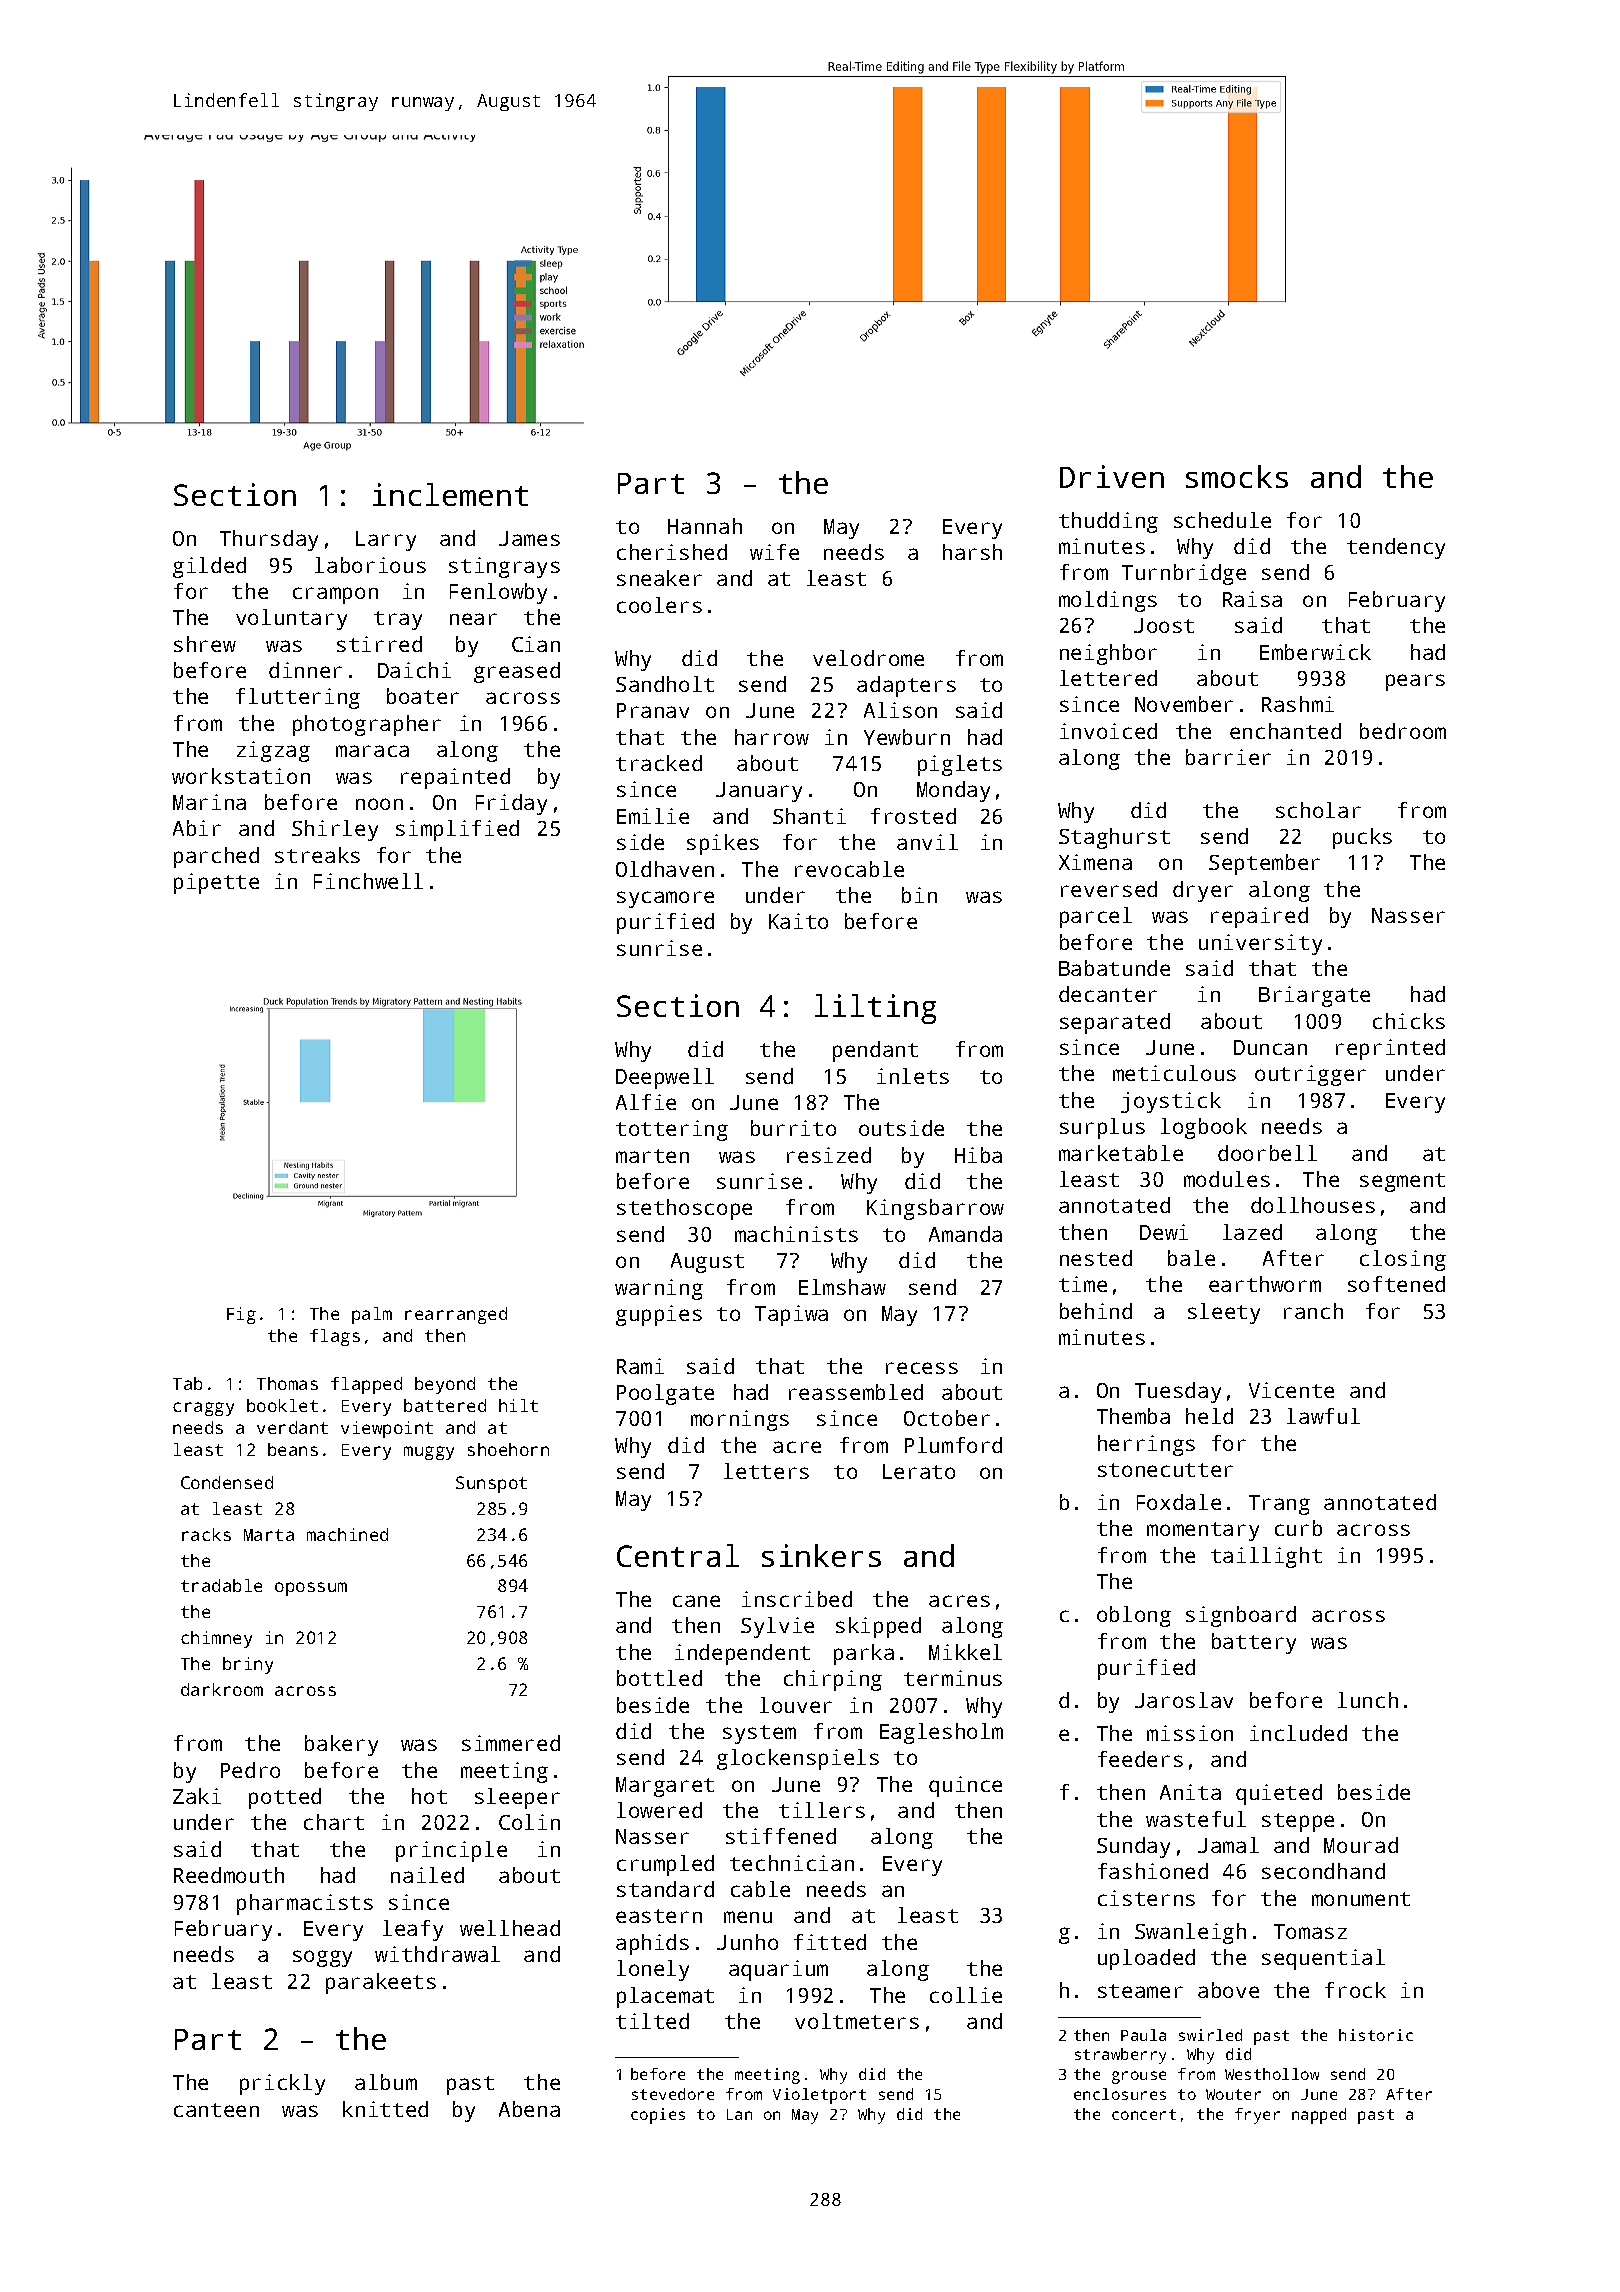 The width and height of the document is (1620, 2292). I want to click on scholar, so click(1318, 810).
